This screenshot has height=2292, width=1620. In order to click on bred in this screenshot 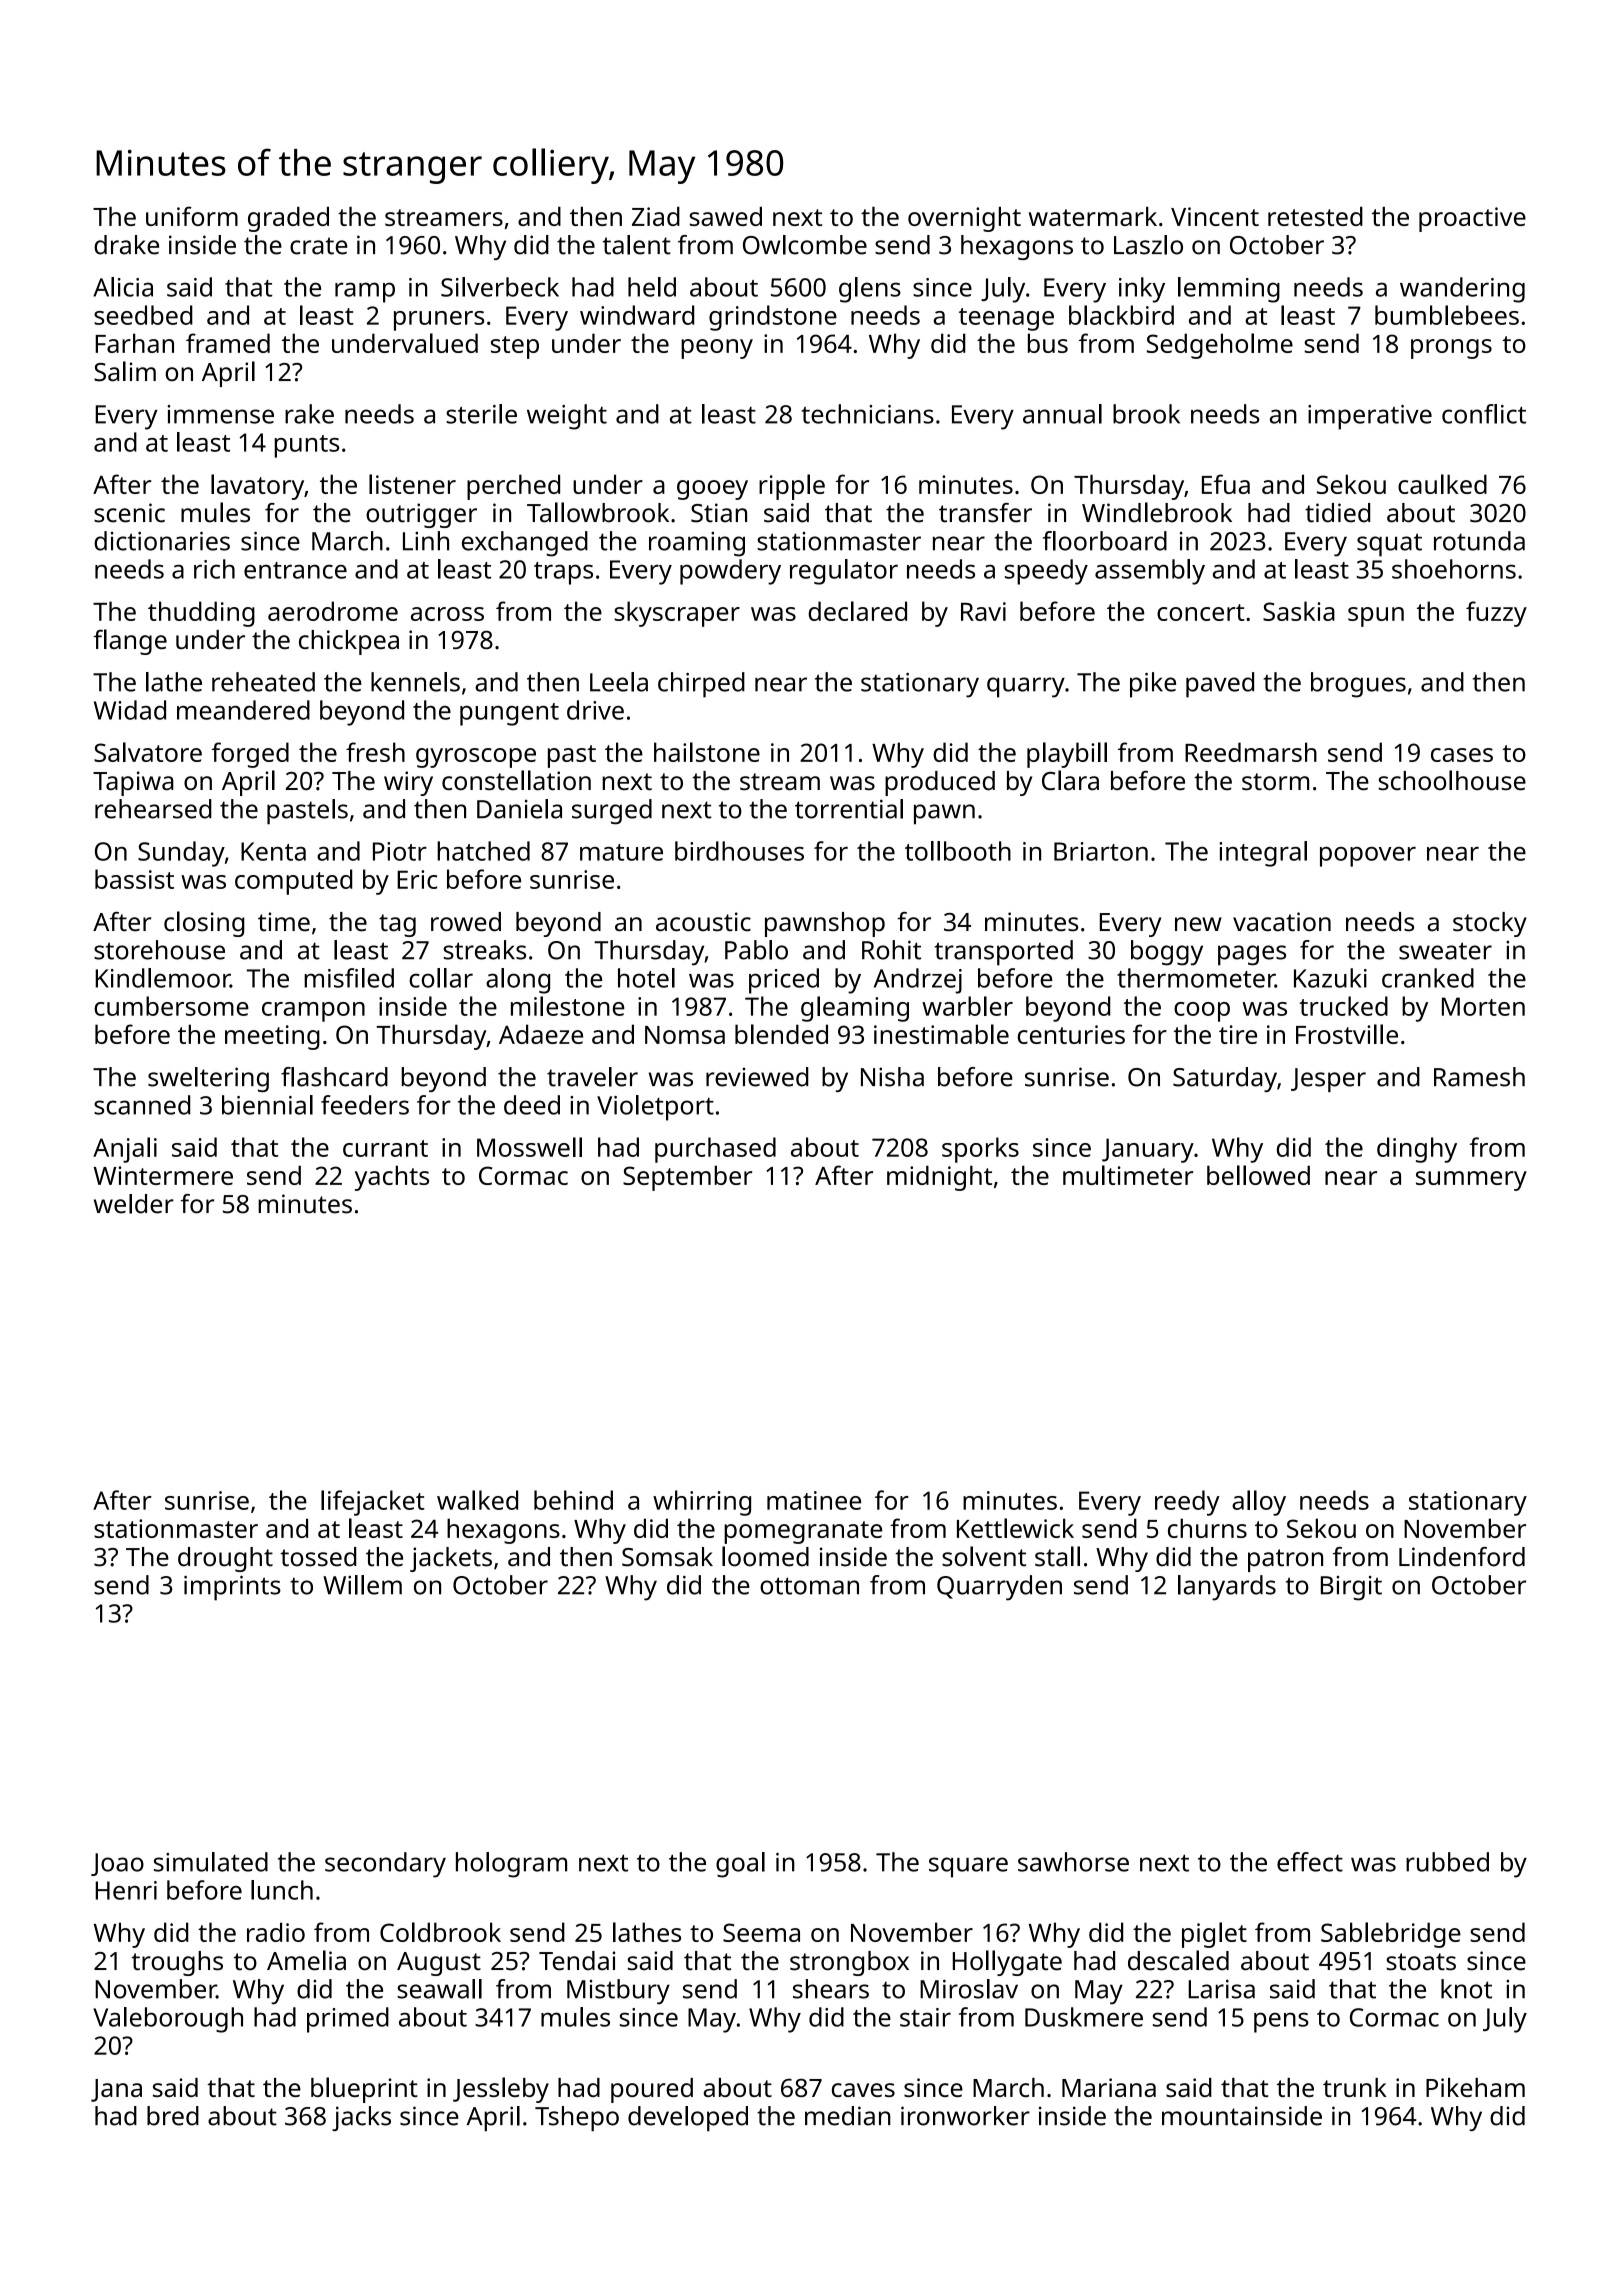, I will do `click(173, 2116)`.
